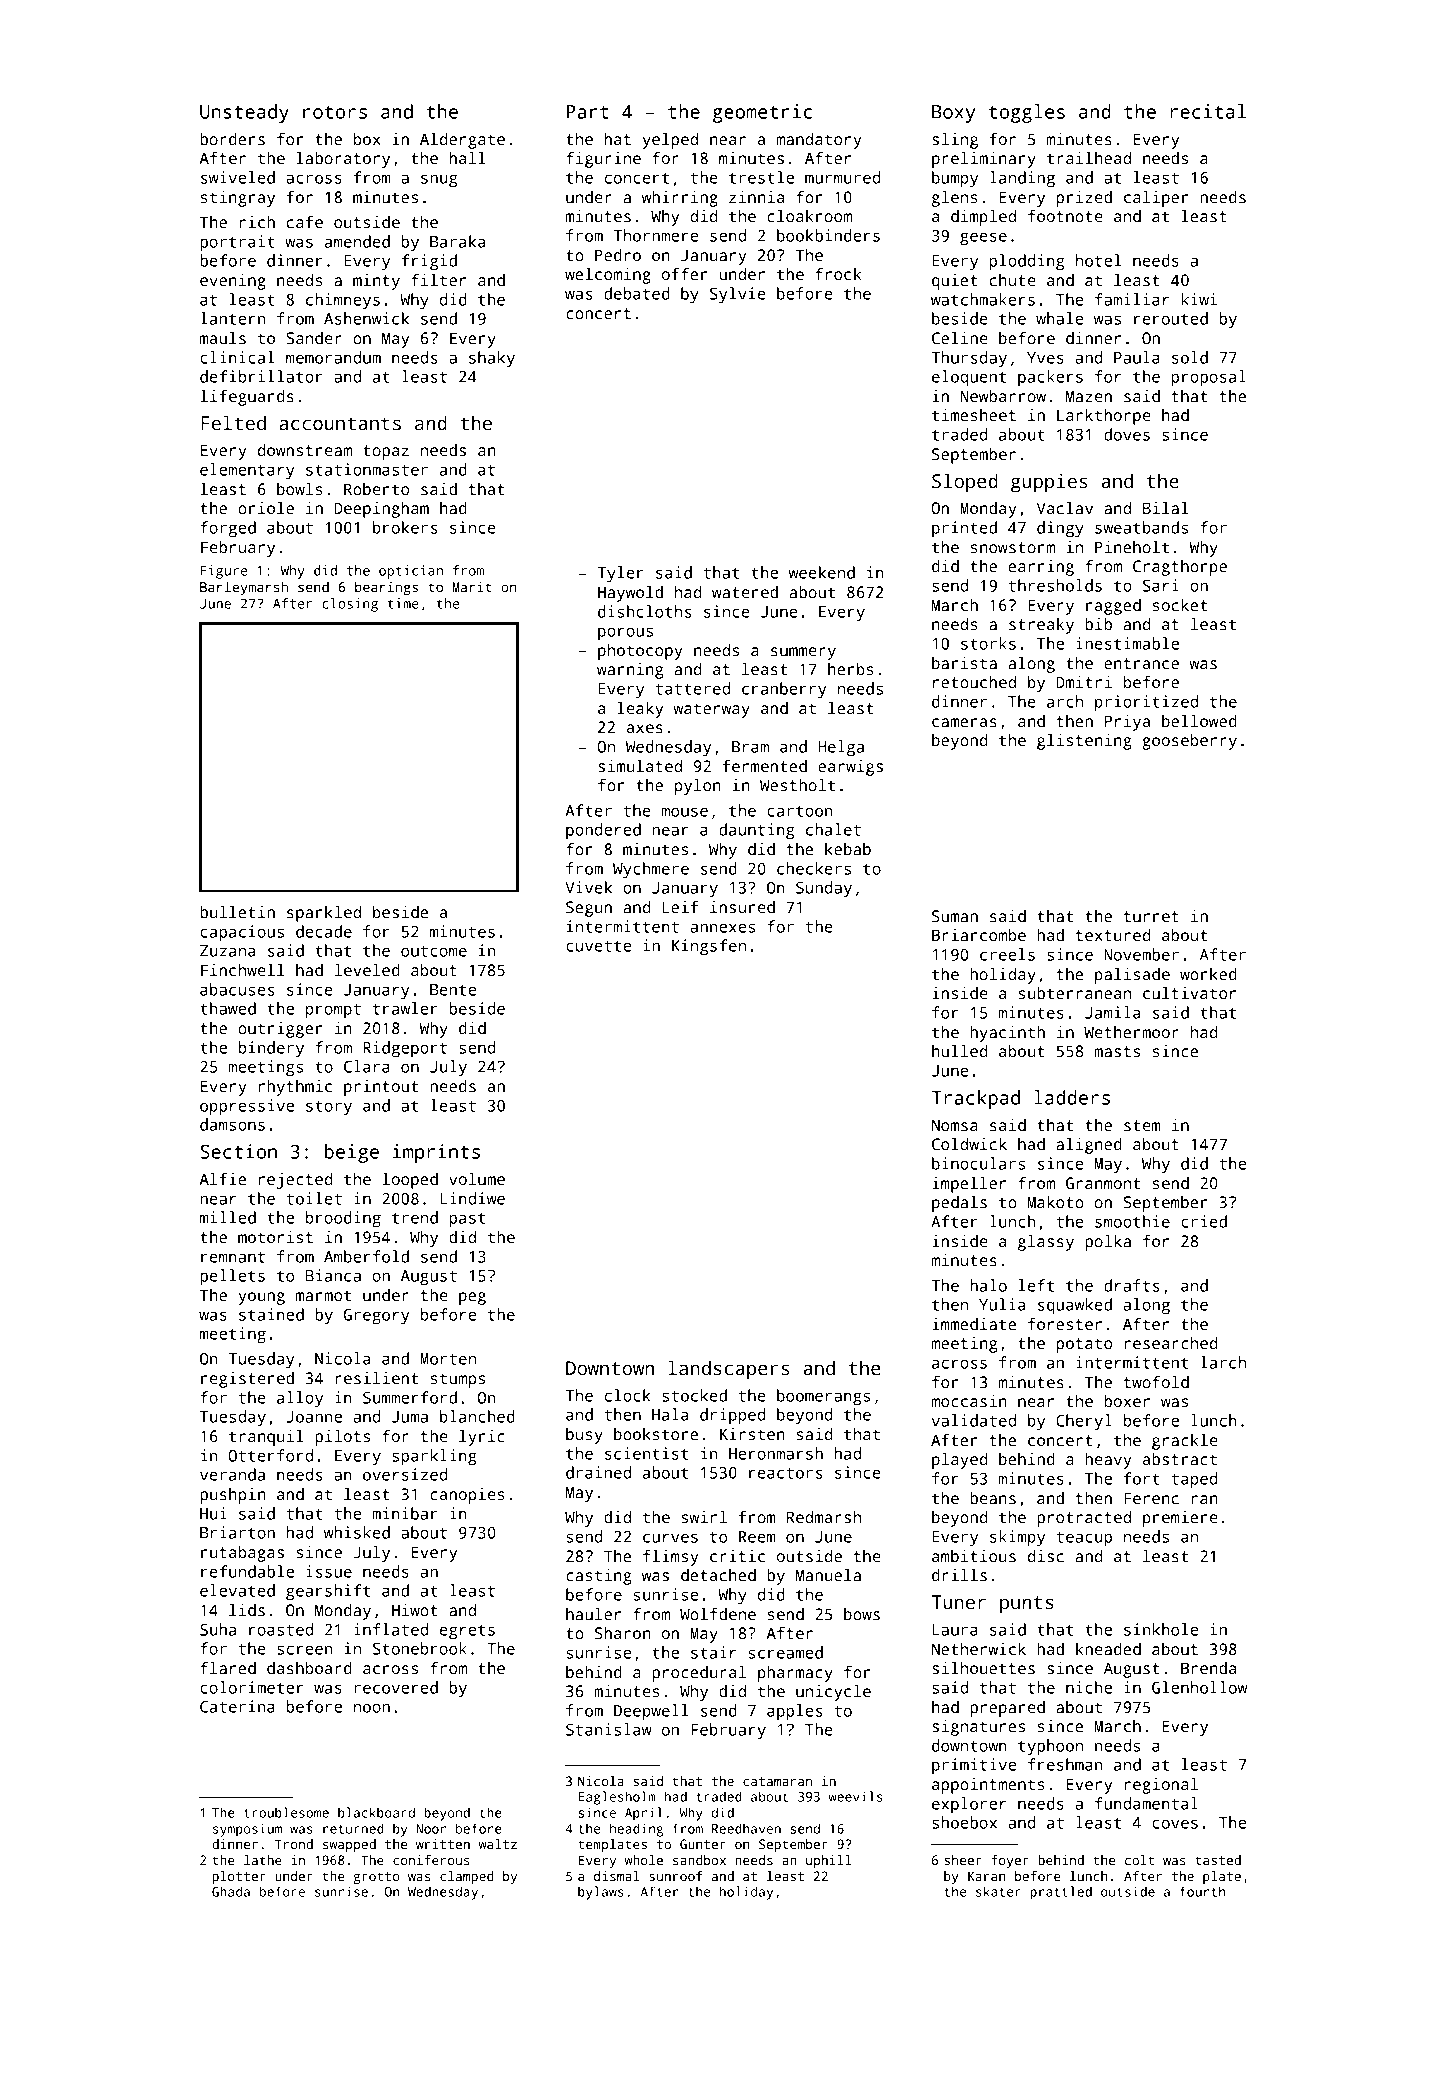  Describe the element at coordinates (329, 1571) in the document. I see `issue` at that location.
